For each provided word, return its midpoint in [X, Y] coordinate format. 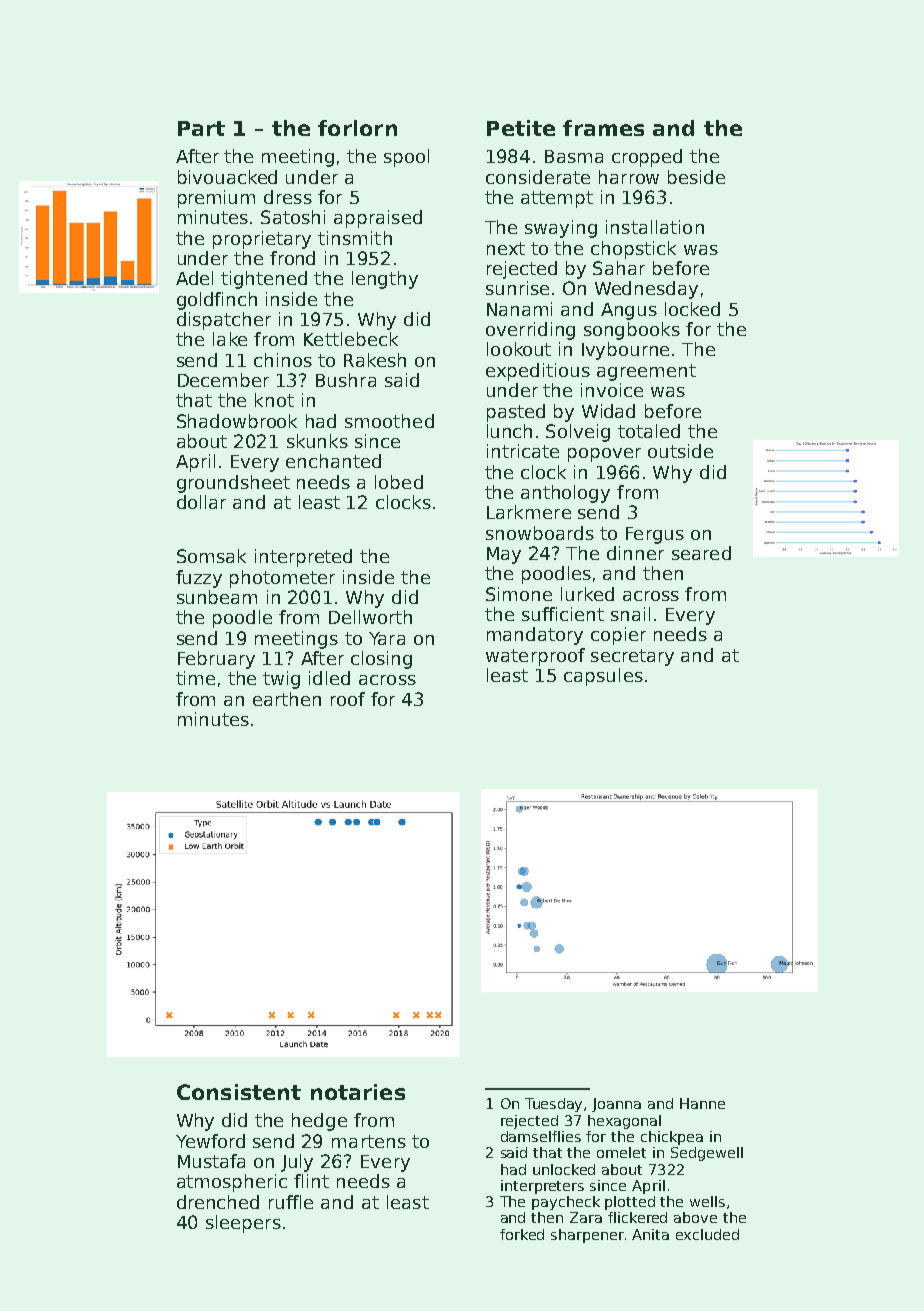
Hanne [702, 1103]
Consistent [239, 1092]
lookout [519, 349]
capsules [603, 677]
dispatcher [224, 321]
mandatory [535, 636]
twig [281, 680]
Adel [194, 278]
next [506, 248]
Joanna [616, 1105]
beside [696, 177]
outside [680, 451]
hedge [319, 1122]
